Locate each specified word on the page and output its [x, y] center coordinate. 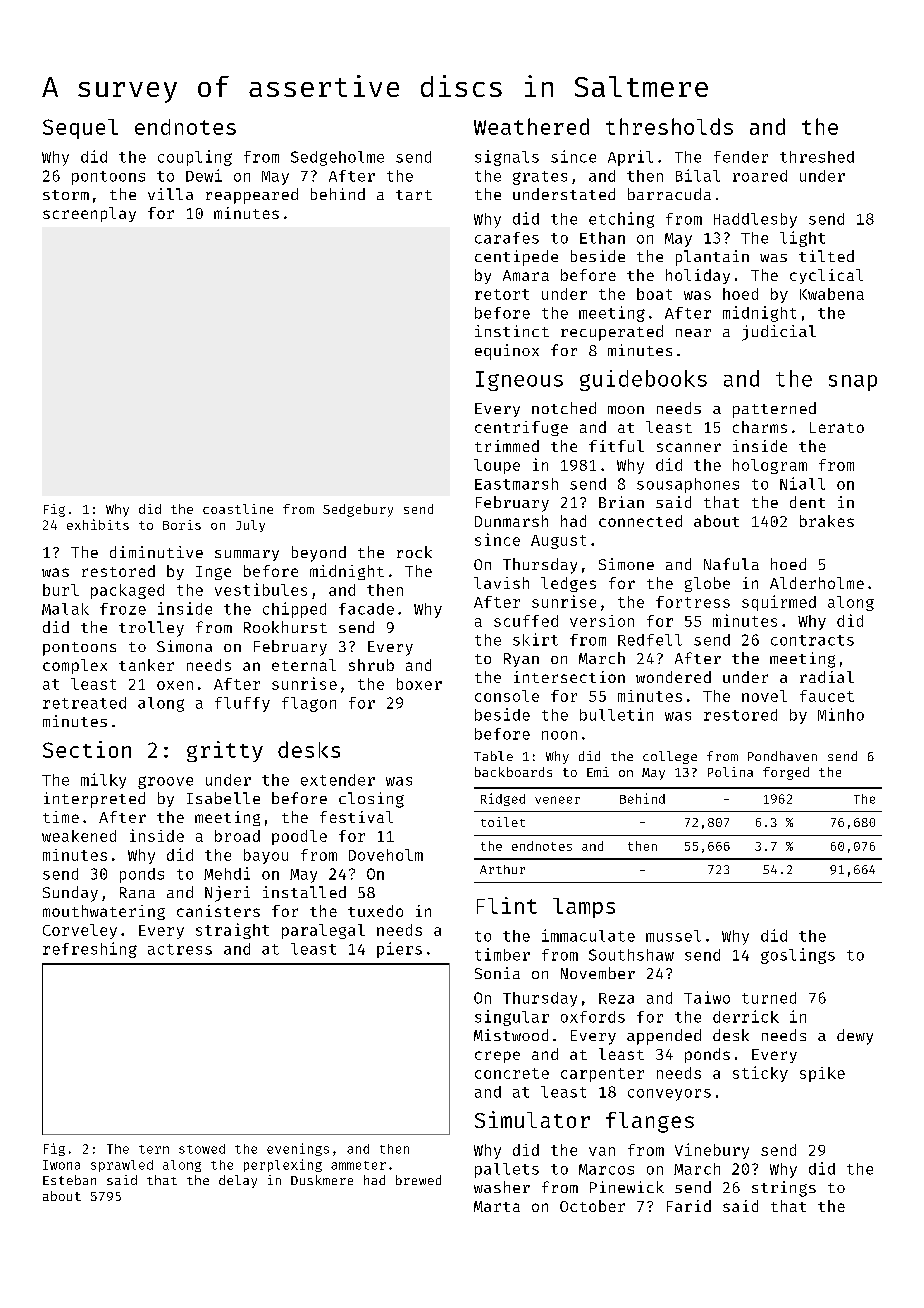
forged [786, 773]
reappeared [252, 196]
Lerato [837, 427]
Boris [182, 525]
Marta [497, 1206]
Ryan [521, 660]
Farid [689, 1206]
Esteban [69, 1180]
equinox [507, 352]
